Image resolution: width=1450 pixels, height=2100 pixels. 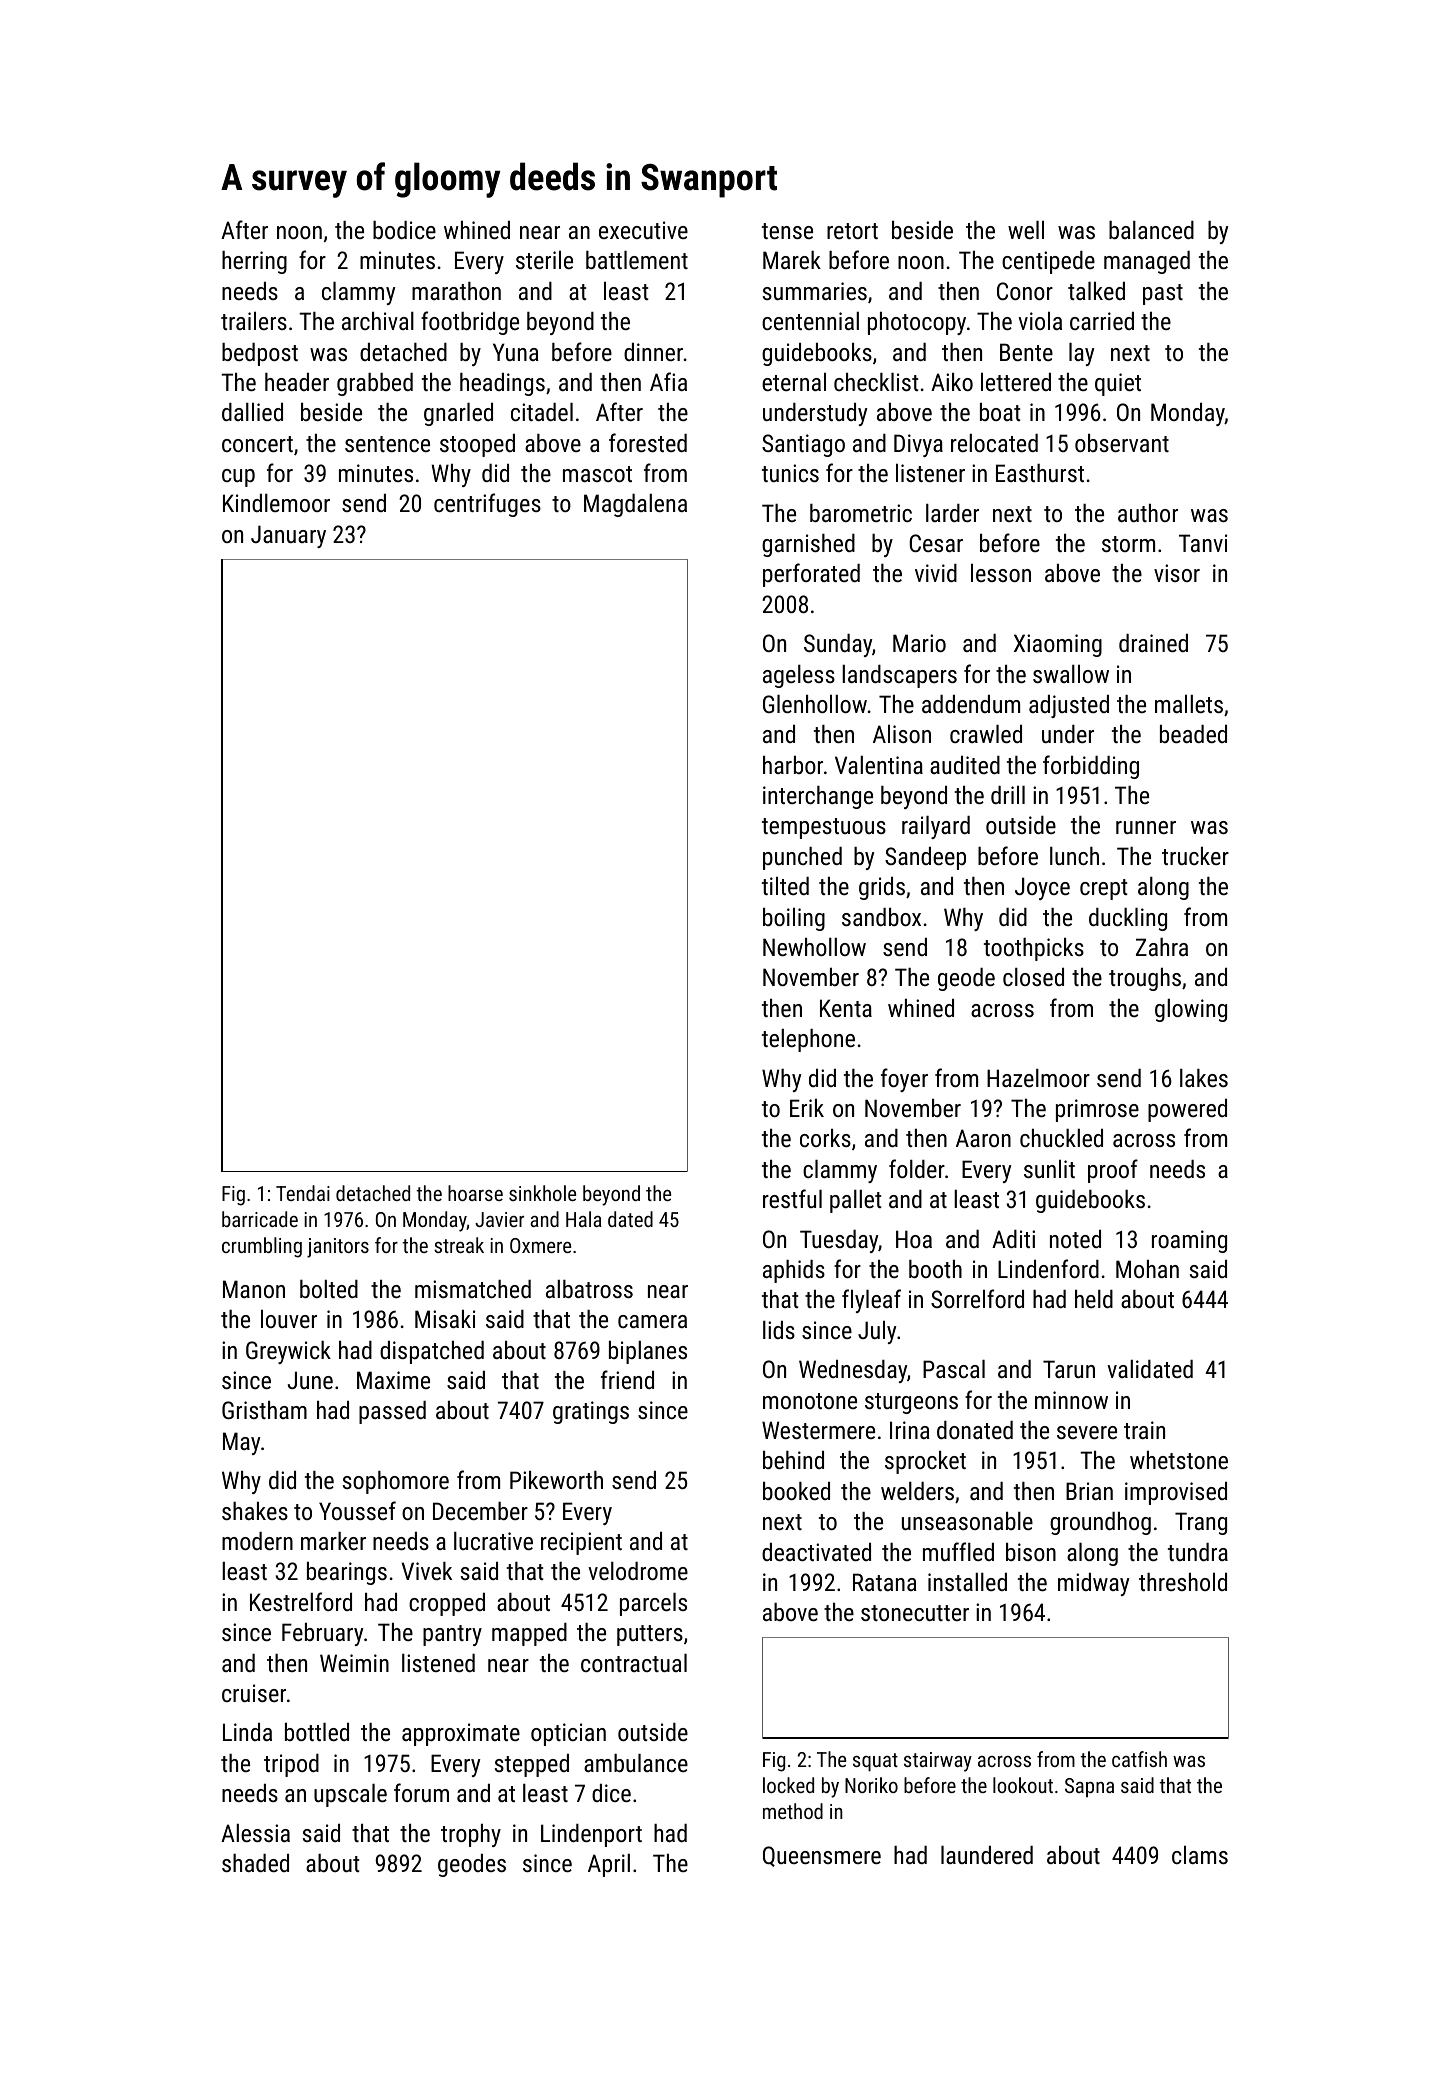 I want to click on held, so click(x=1094, y=1299).
